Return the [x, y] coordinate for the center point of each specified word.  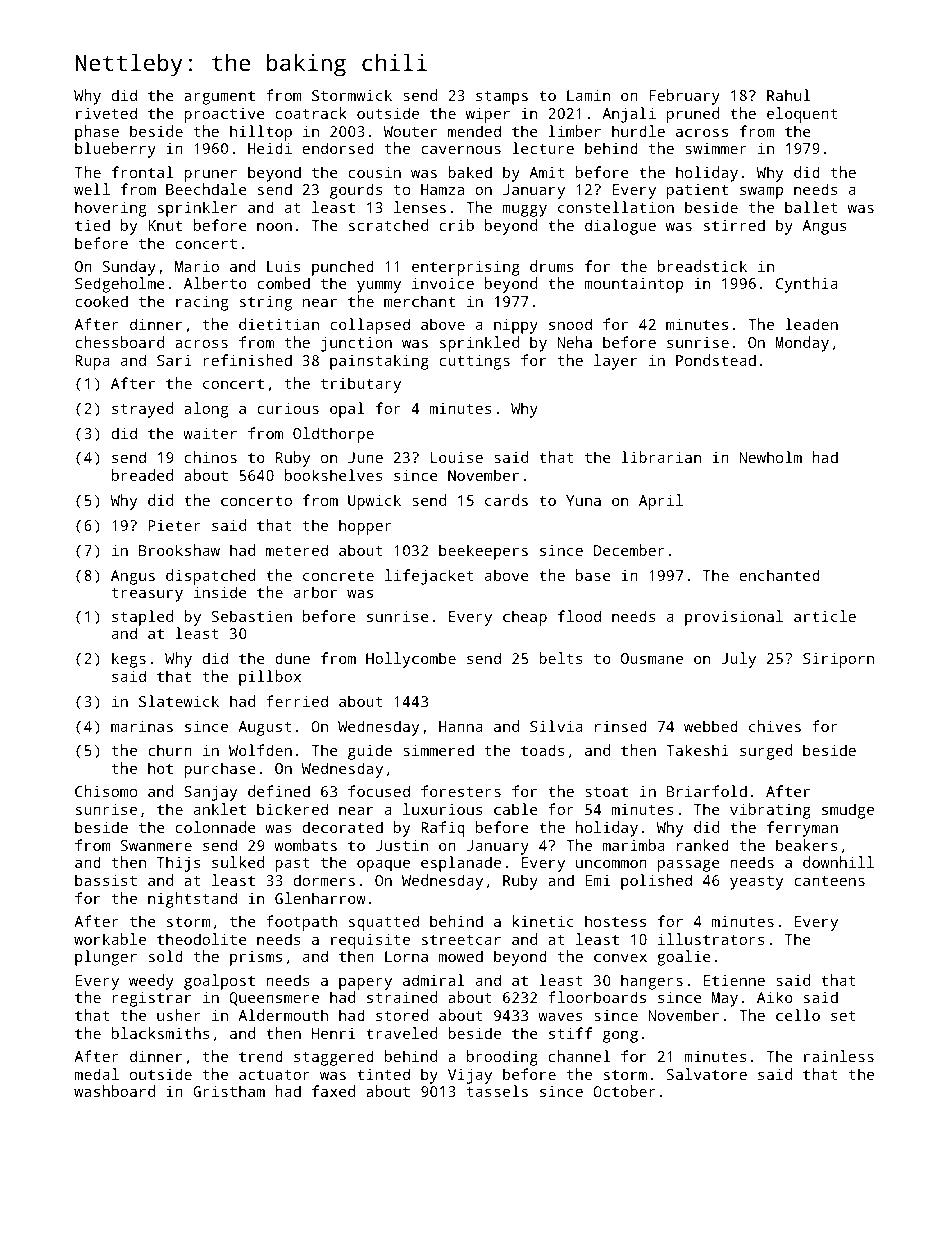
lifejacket [429, 577]
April [661, 502]
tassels [497, 1091]
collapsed [370, 326]
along [206, 410]
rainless [839, 1056]
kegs [129, 660]
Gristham [229, 1091]
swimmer [716, 148]
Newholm [770, 457]
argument [219, 98]
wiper [488, 115]
